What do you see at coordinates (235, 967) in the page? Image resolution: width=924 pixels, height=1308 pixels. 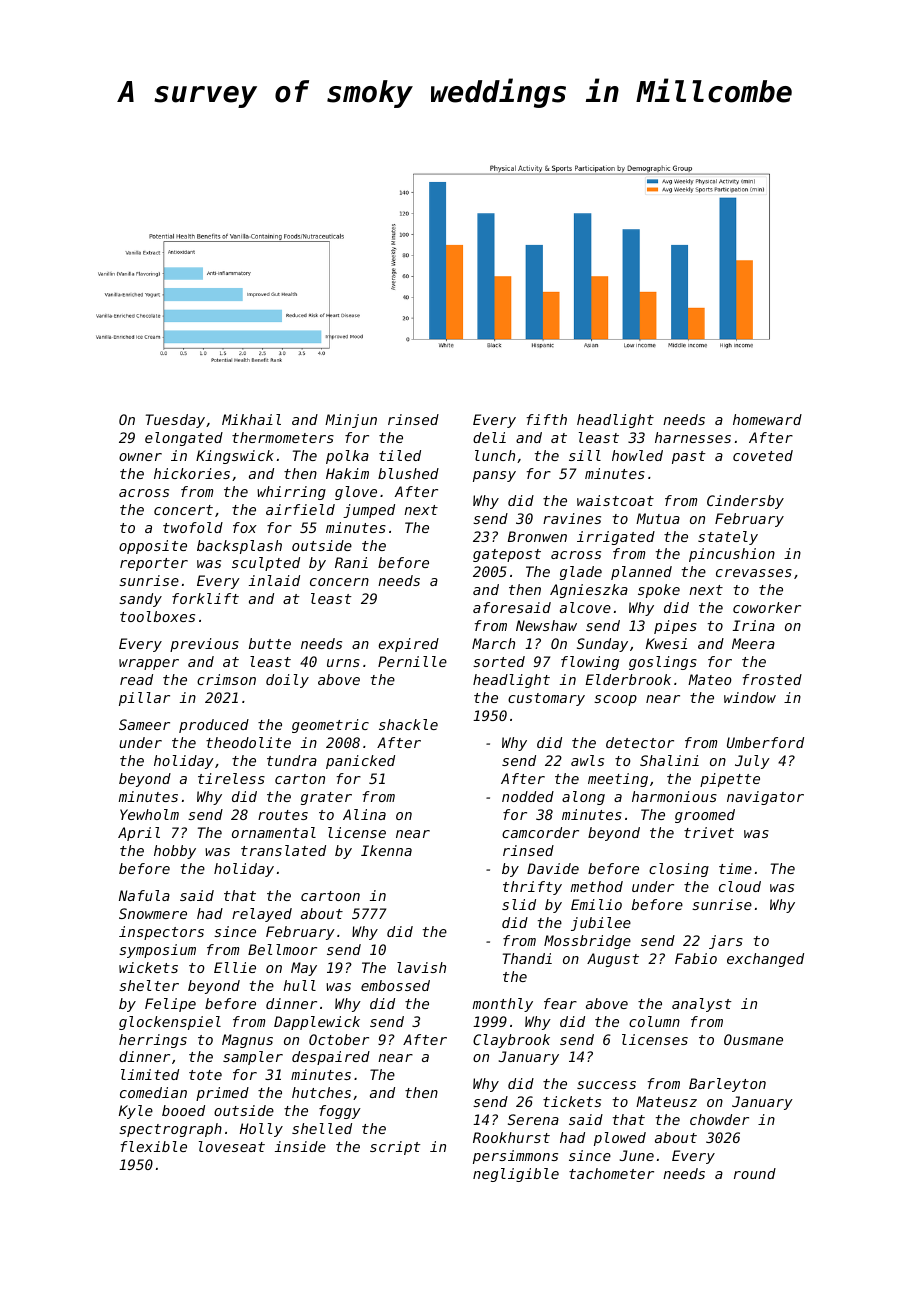 I see `Ellie` at bounding box center [235, 967].
